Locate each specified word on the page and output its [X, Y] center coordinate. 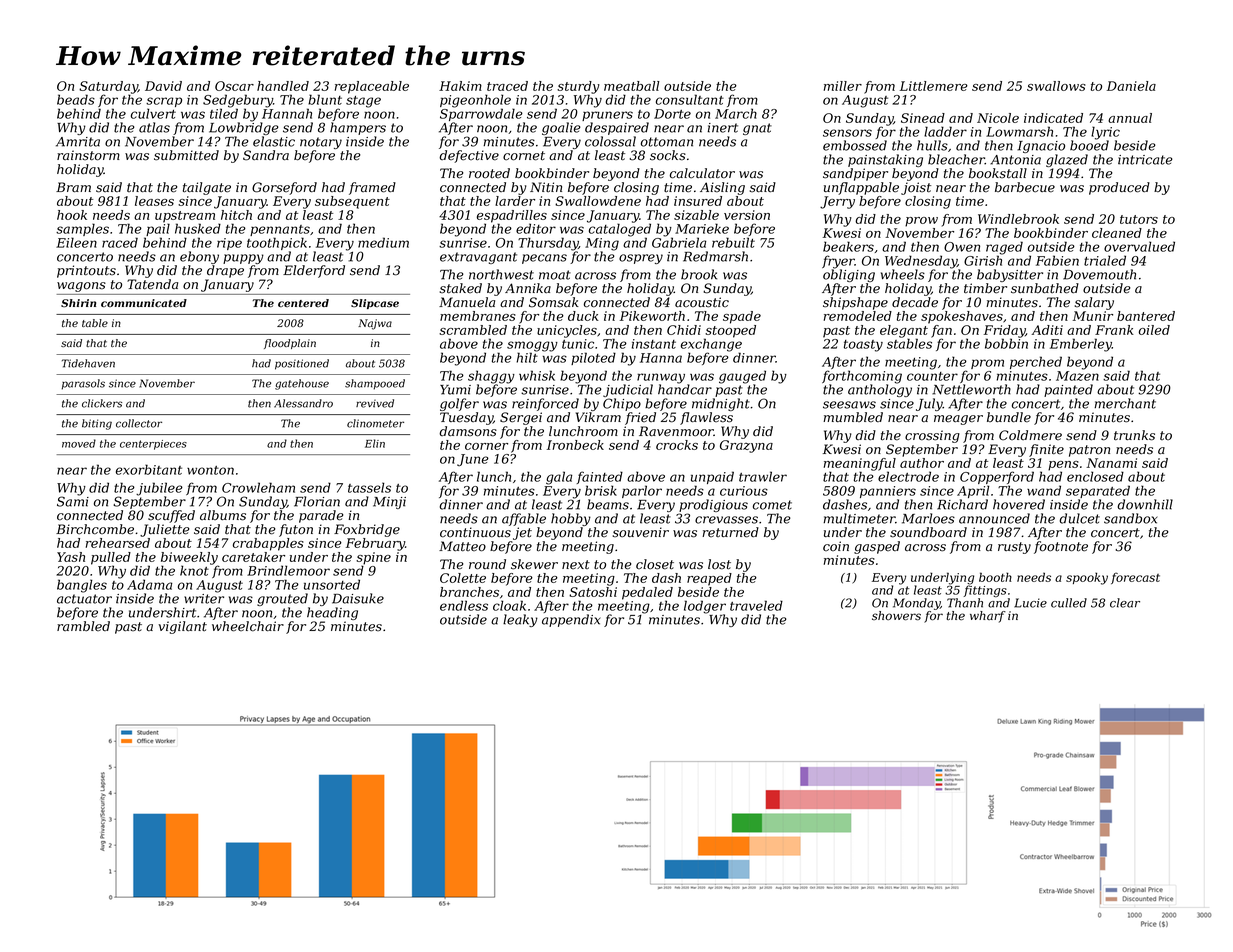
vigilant [182, 627]
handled [283, 86]
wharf [988, 617]
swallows [1056, 86]
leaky [520, 620]
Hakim [460, 86]
